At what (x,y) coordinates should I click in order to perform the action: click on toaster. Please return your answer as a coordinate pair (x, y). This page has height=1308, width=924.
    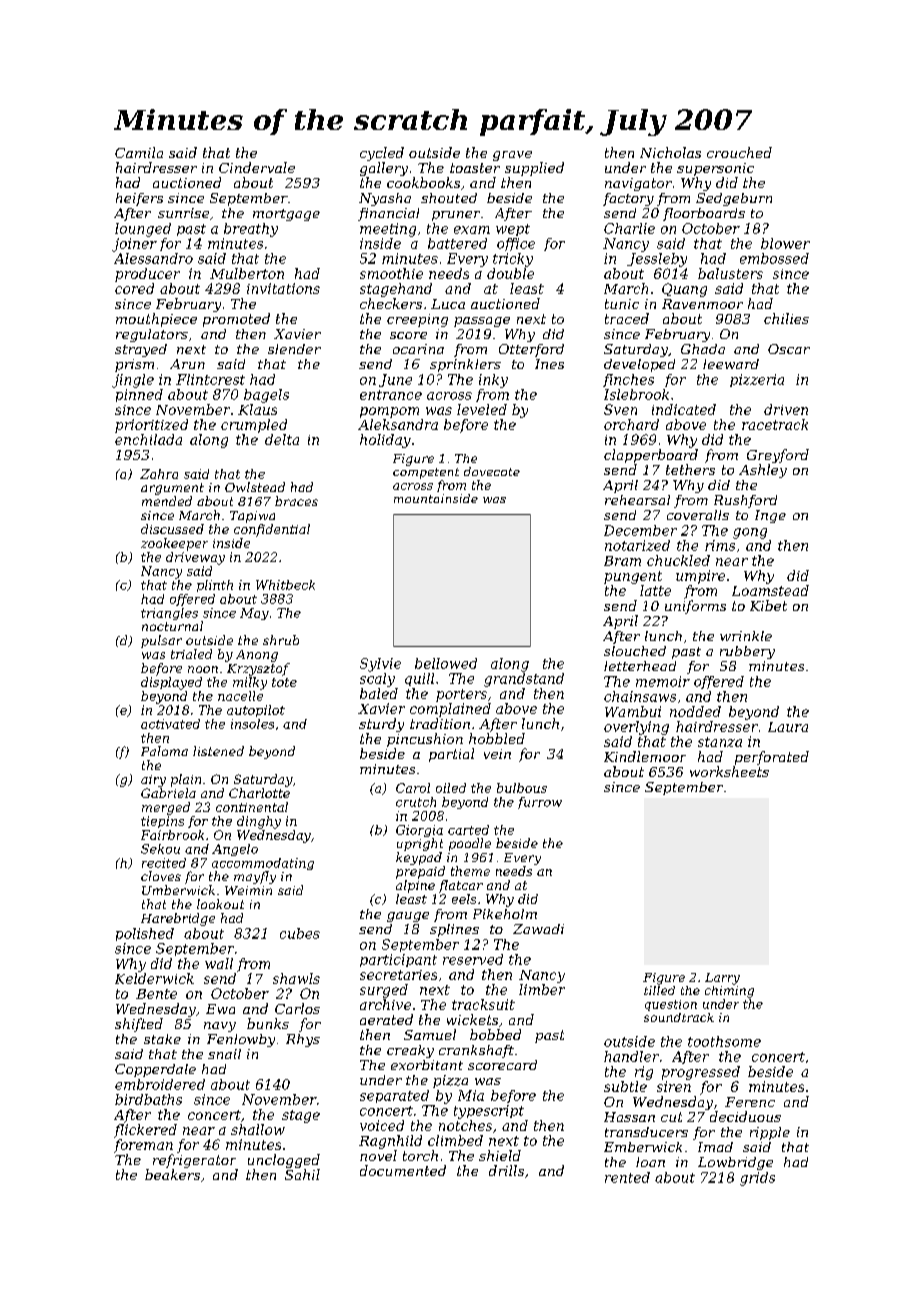
    Looking at the image, I should click on (475, 168).
